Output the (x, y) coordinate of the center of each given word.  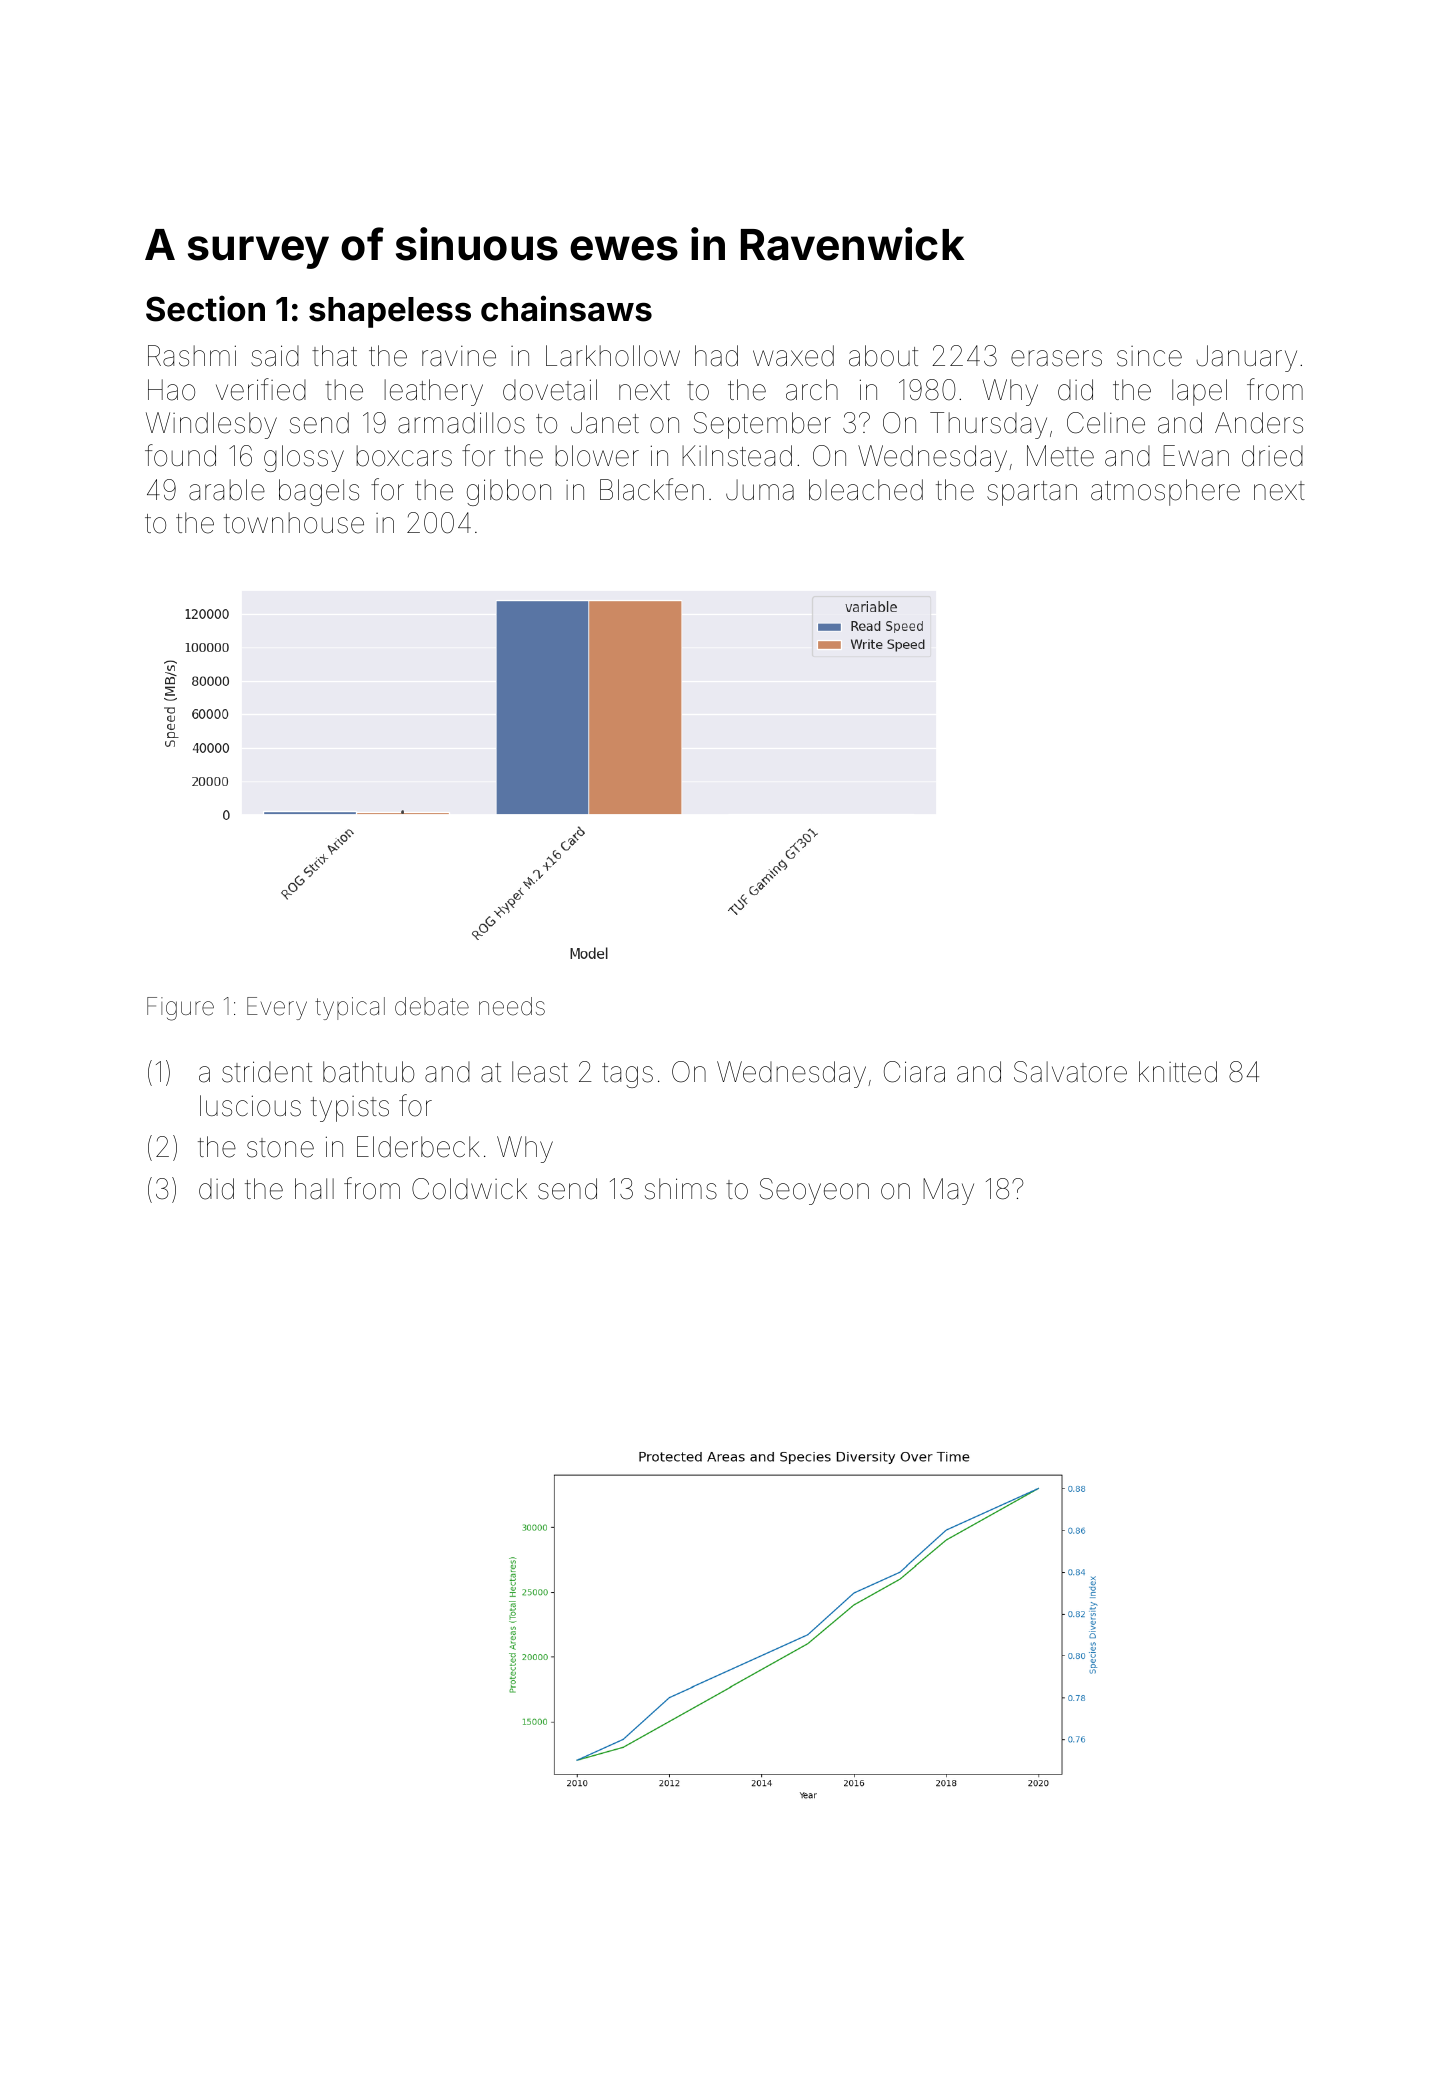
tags (627, 1075)
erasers (1056, 358)
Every (277, 1008)
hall (314, 1189)
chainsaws (566, 308)
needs (512, 1006)
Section (205, 308)
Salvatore (1070, 1072)
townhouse (294, 523)
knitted (1178, 1072)
